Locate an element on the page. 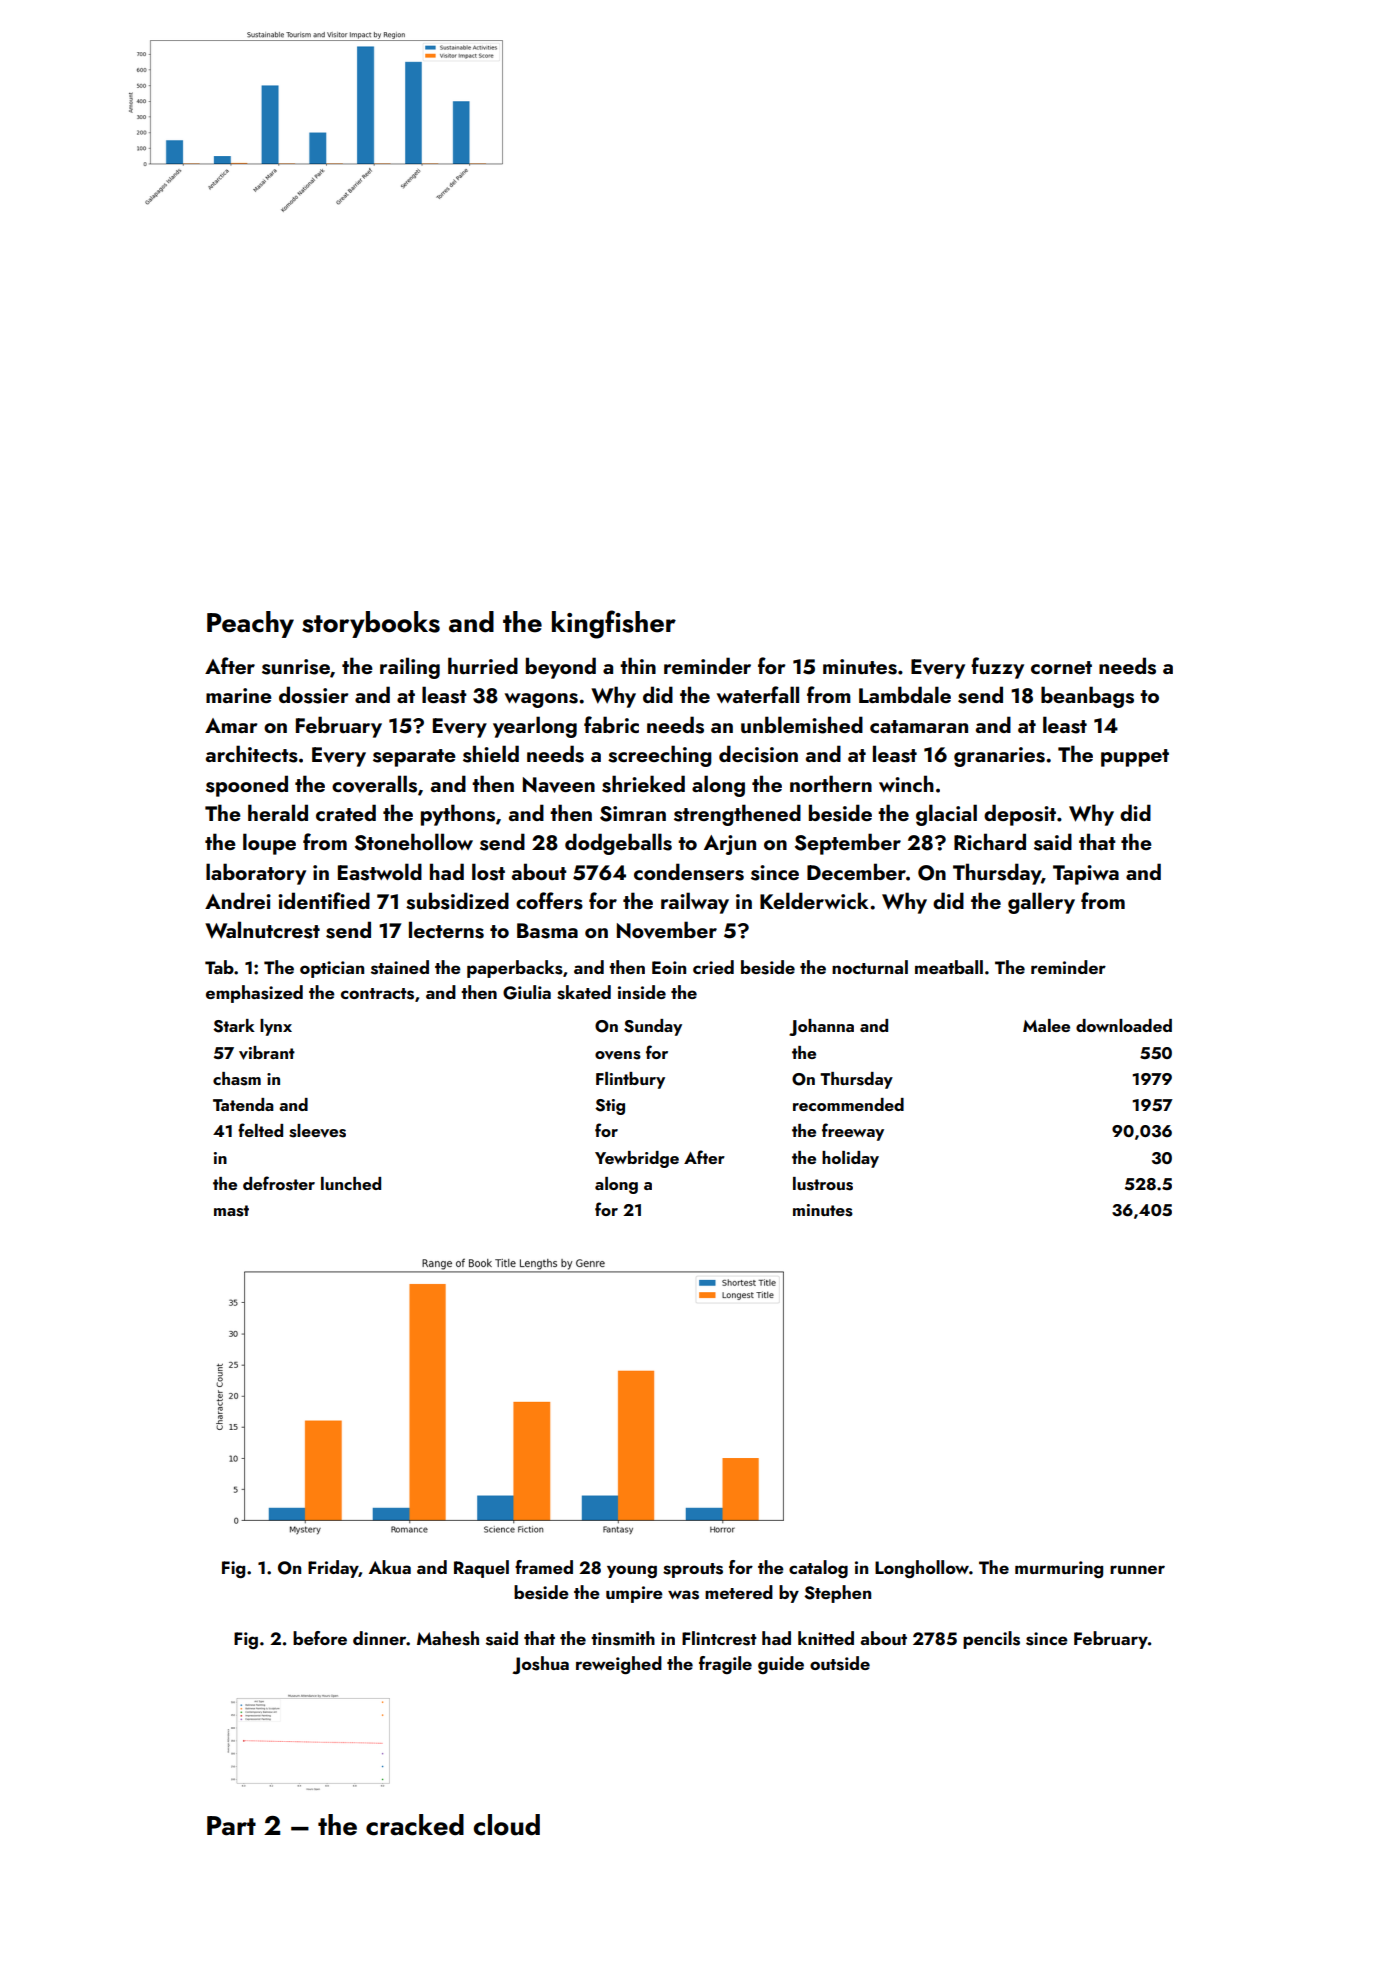 The height and width of the image is (1969, 1386). Tab is located at coordinates (219, 967).
